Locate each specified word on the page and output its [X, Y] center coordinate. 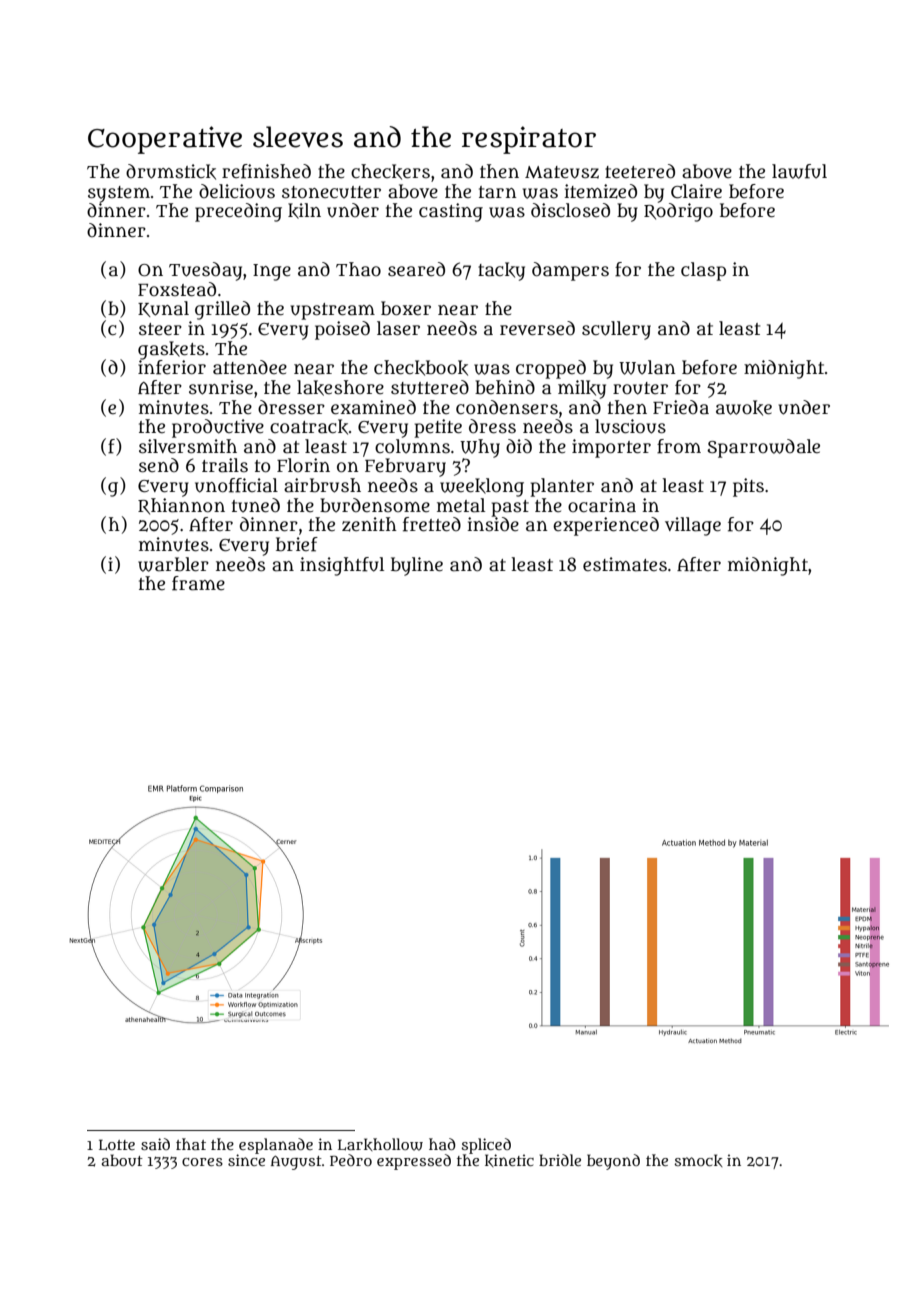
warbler [173, 564]
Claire [696, 191]
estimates [625, 564]
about [122, 1160]
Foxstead [177, 289]
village [693, 526]
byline [417, 566]
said [155, 1144]
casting [451, 212]
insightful [342, 566]
